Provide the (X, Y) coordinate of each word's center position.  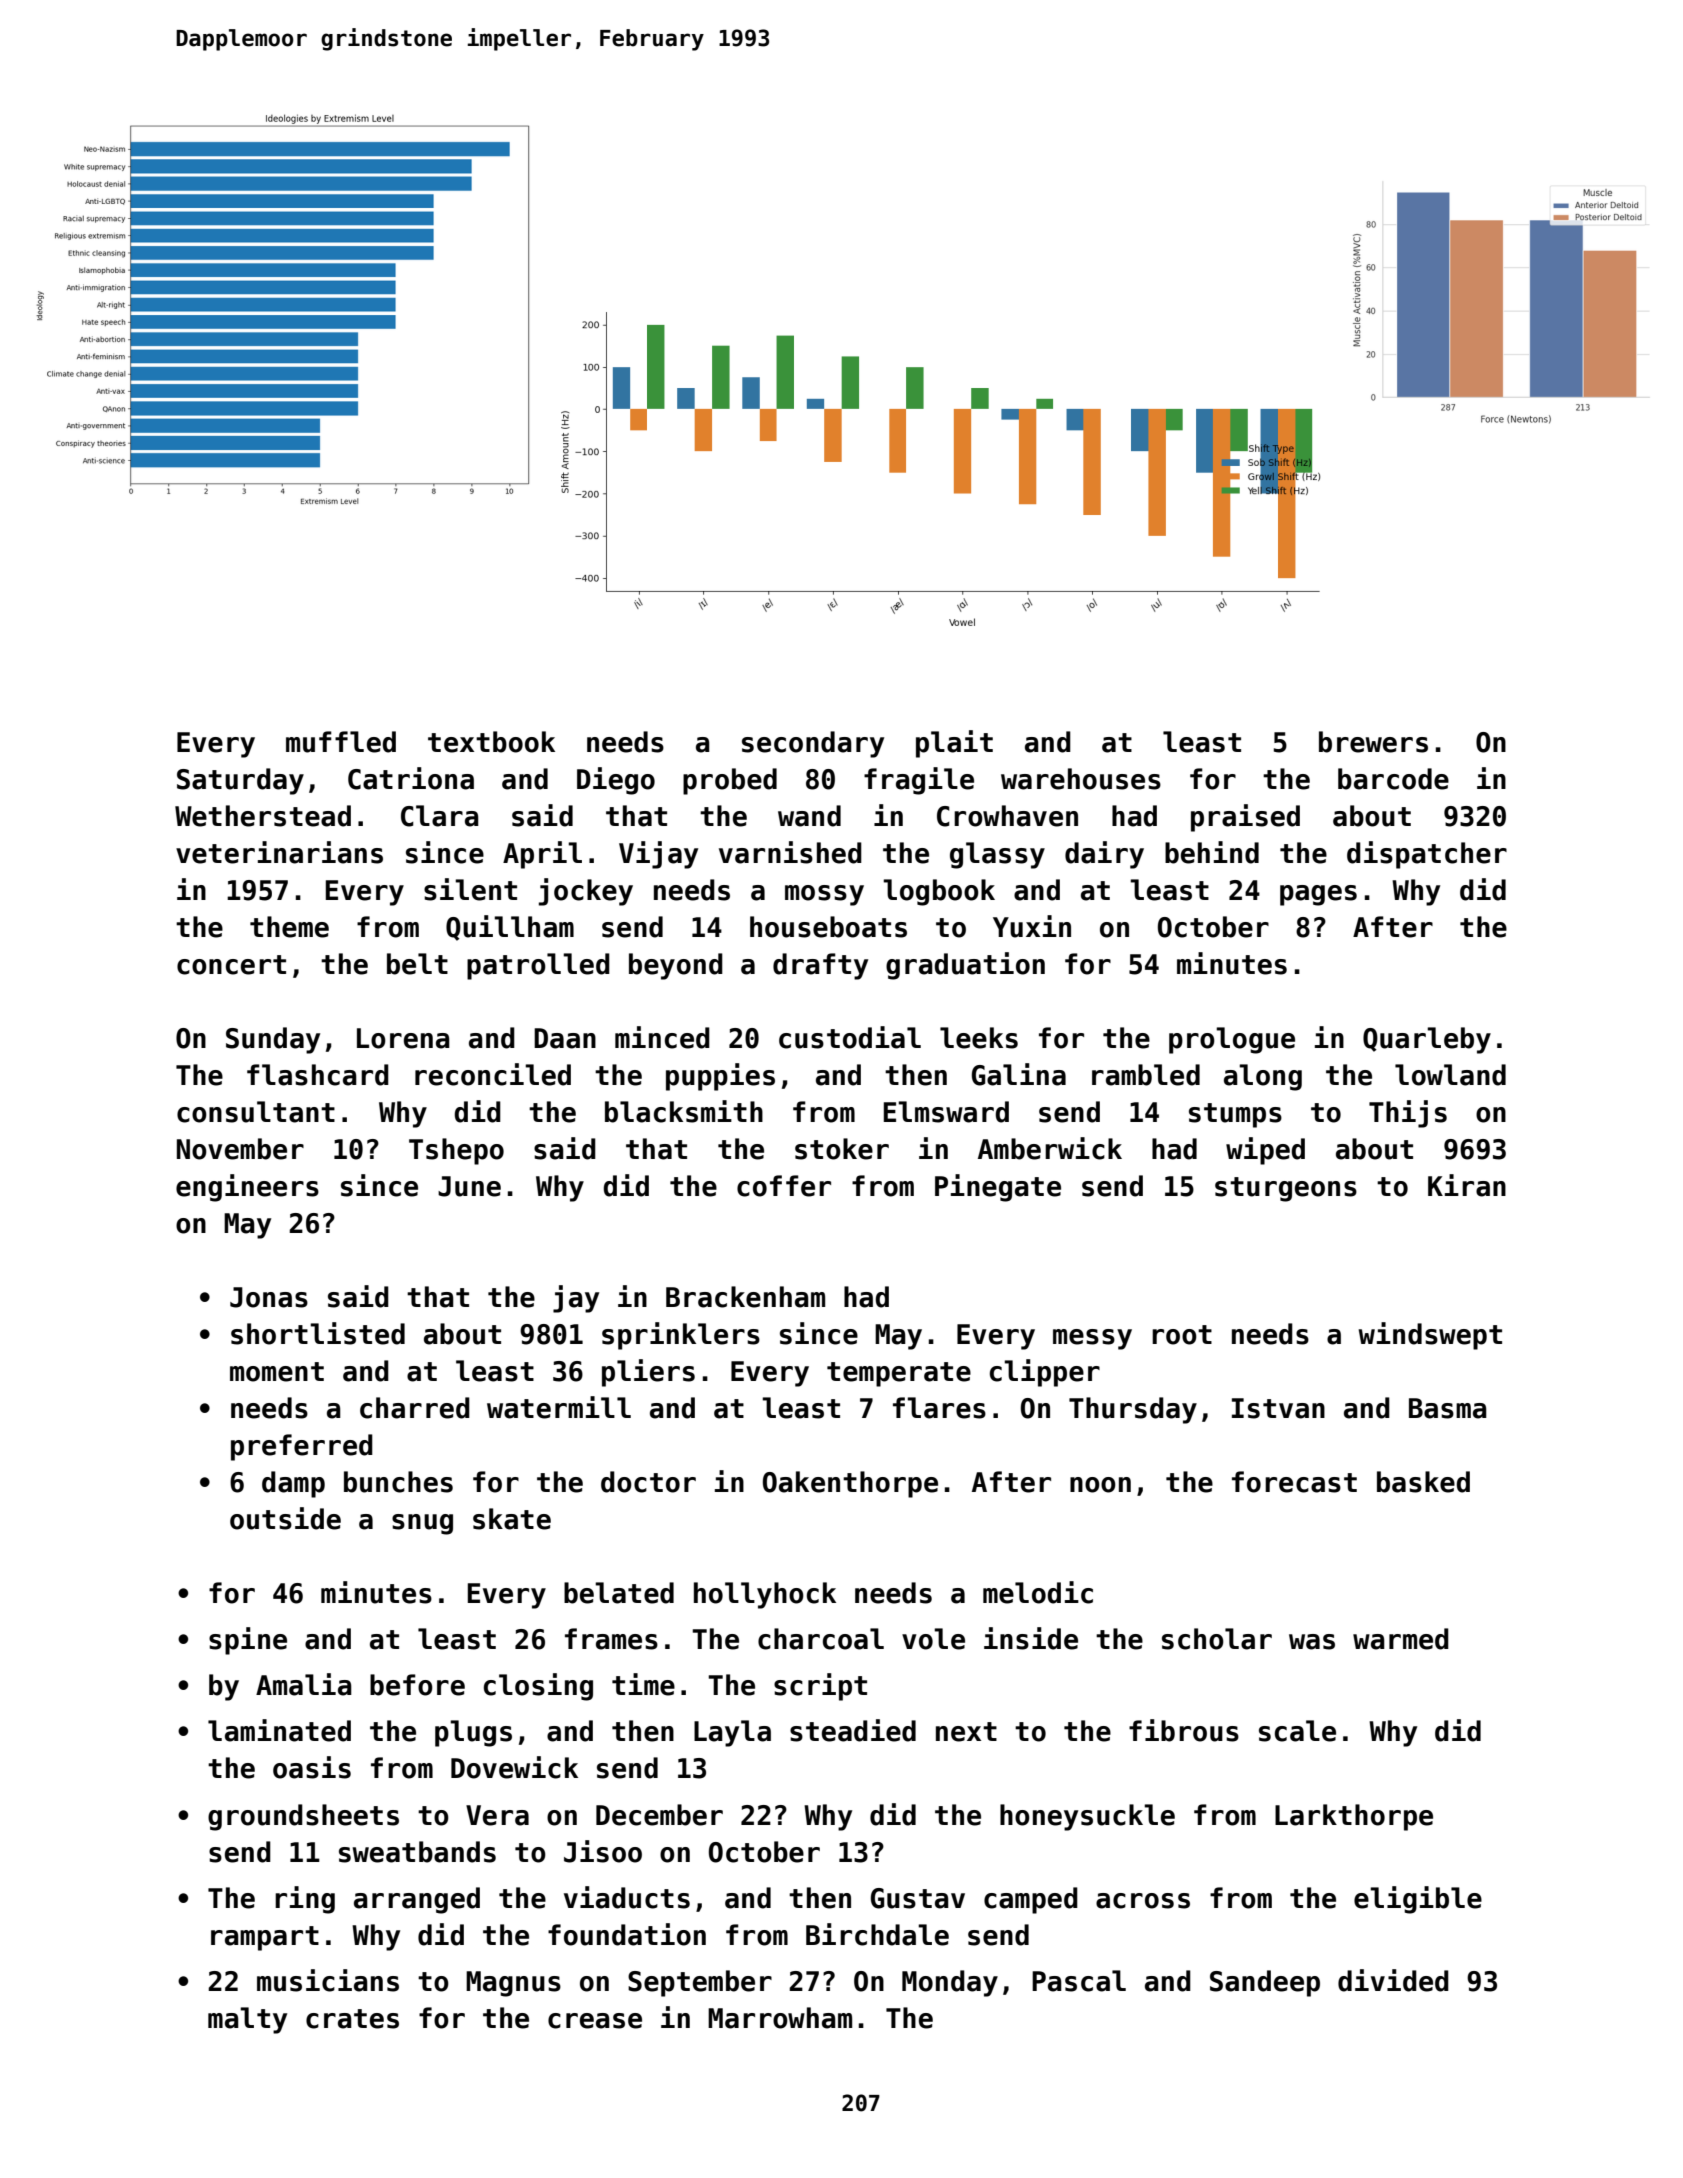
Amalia (304, 1684)
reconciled (493, 1074)
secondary (813, 744)
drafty (820, 966)
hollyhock (765, 1595)
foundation (627, 1934)
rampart (265, 1938)
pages (1318, 895)
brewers (1373, 742)
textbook (491, 742)
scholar (1217, 1639)
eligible (1418, 1900)
